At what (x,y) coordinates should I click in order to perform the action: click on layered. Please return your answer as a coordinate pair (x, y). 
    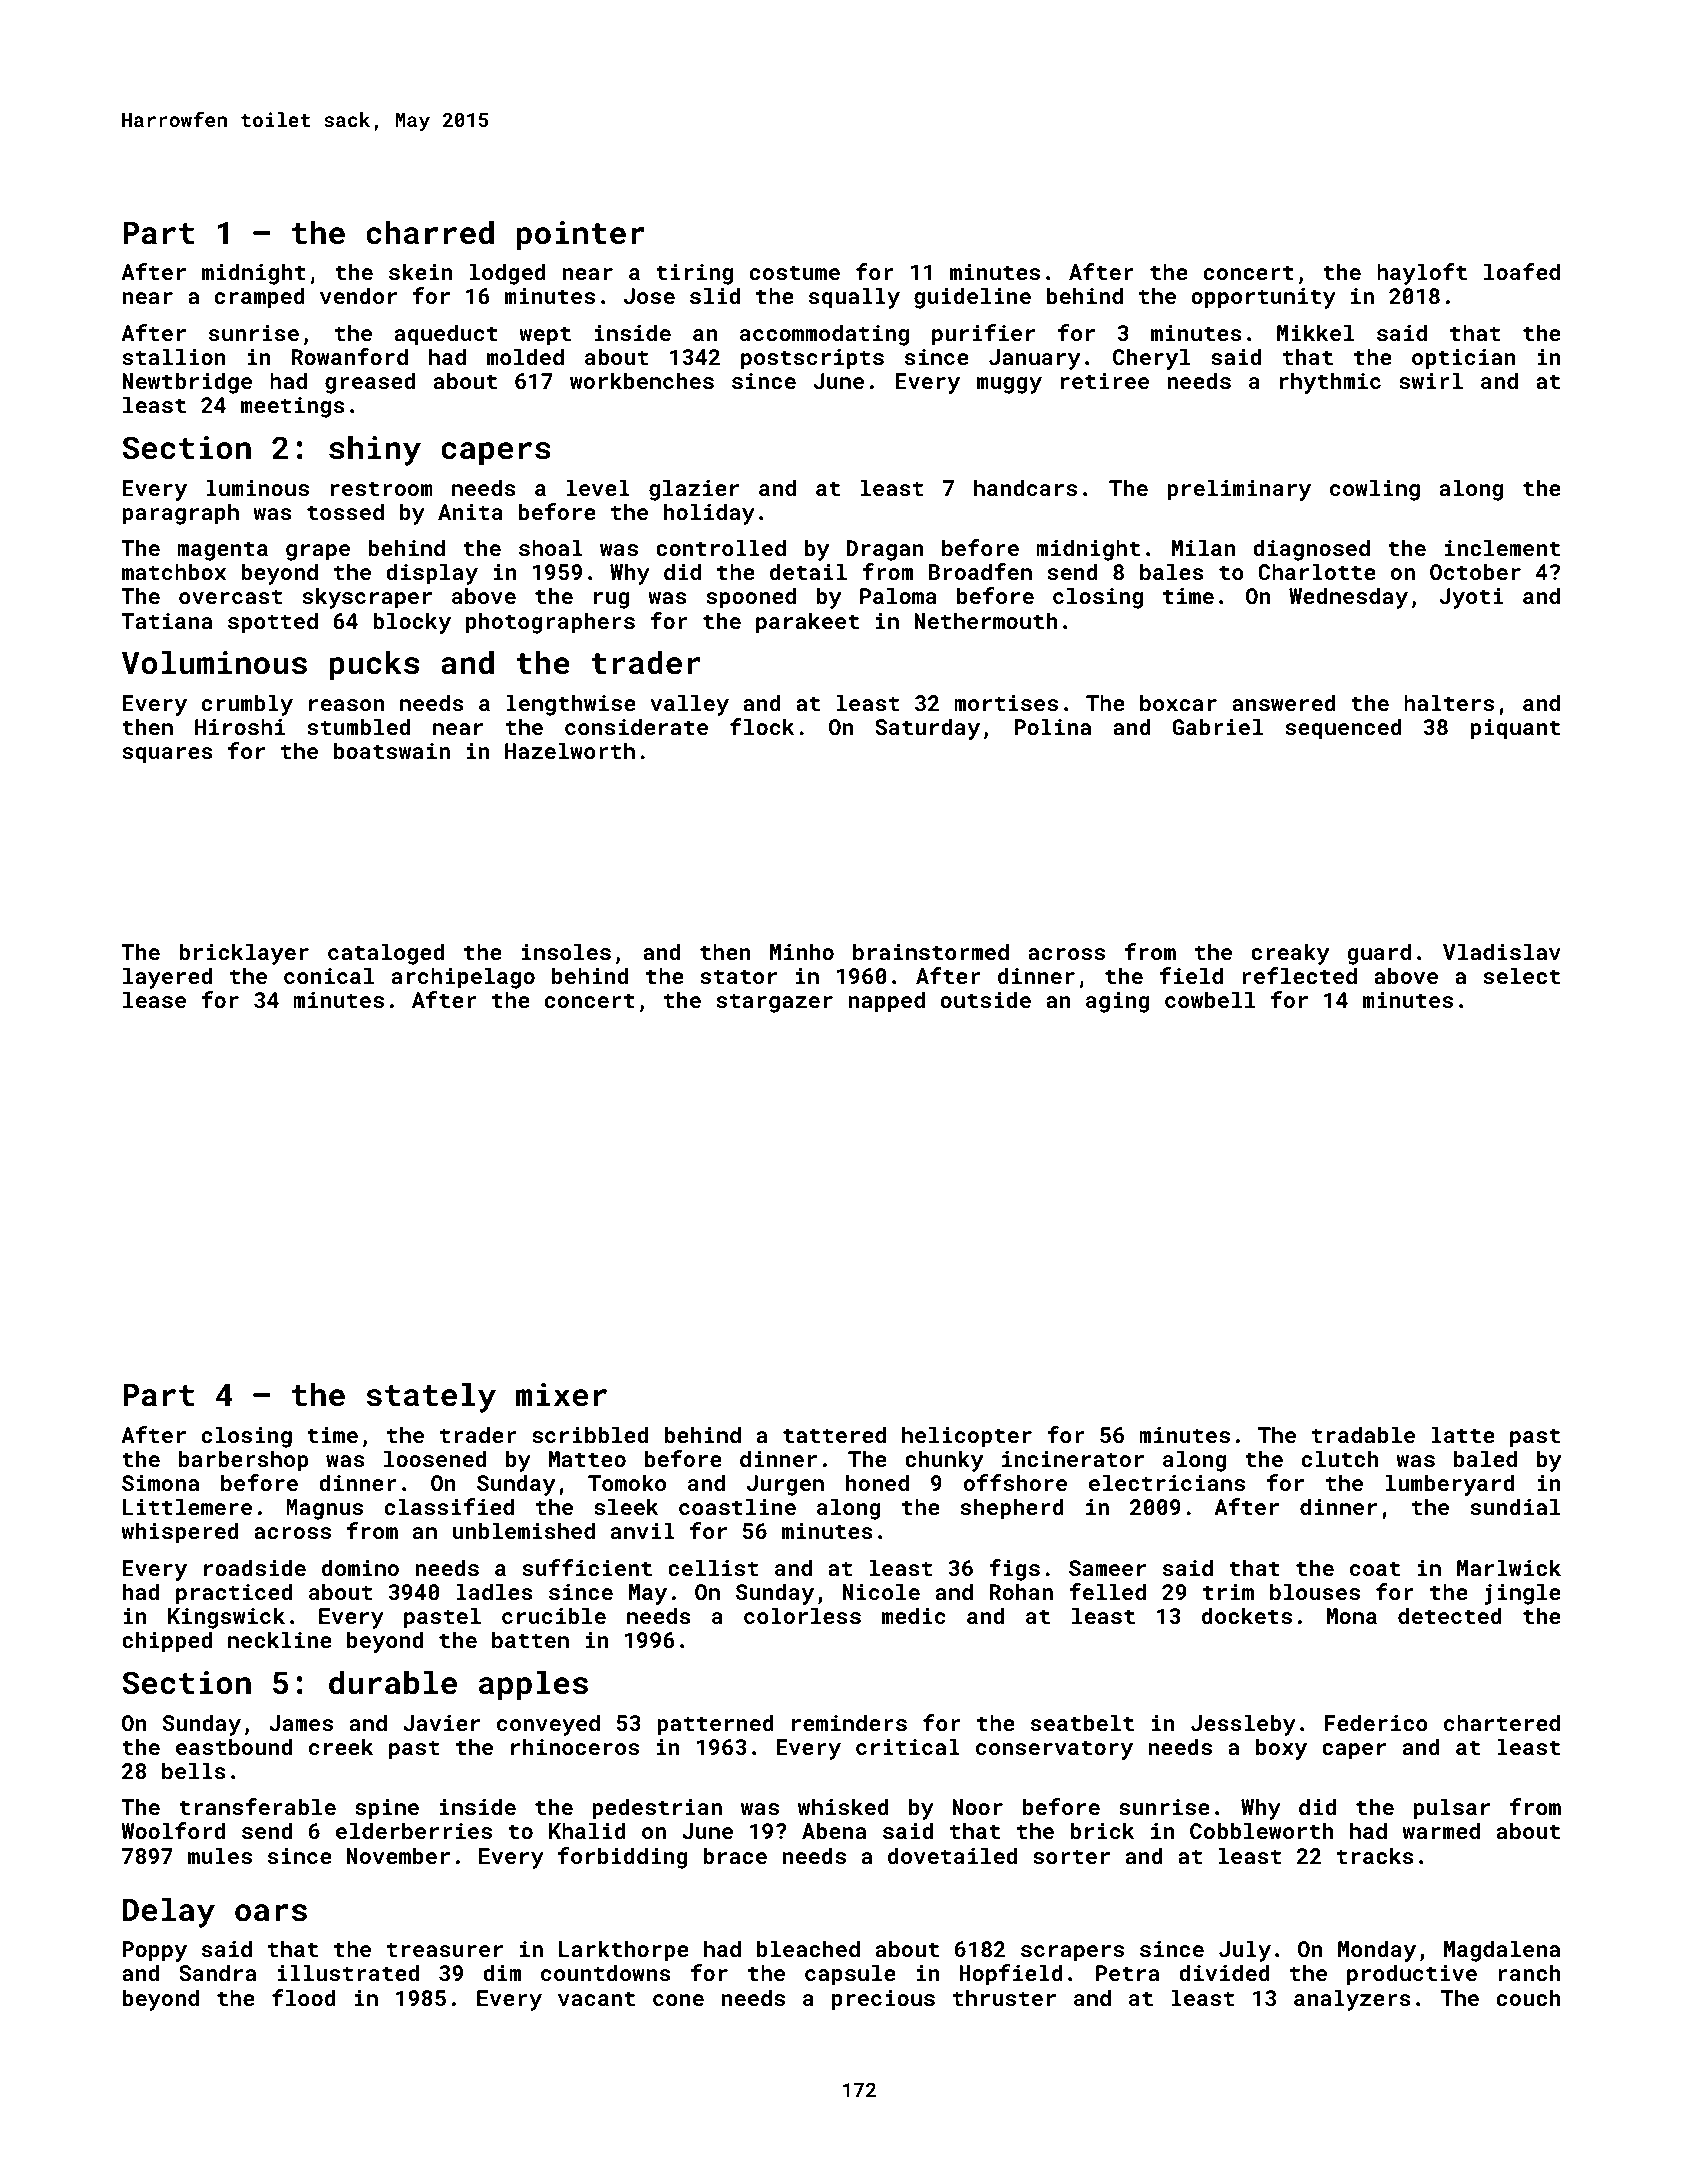
    Looking at the image, I should click on (167, 978).
